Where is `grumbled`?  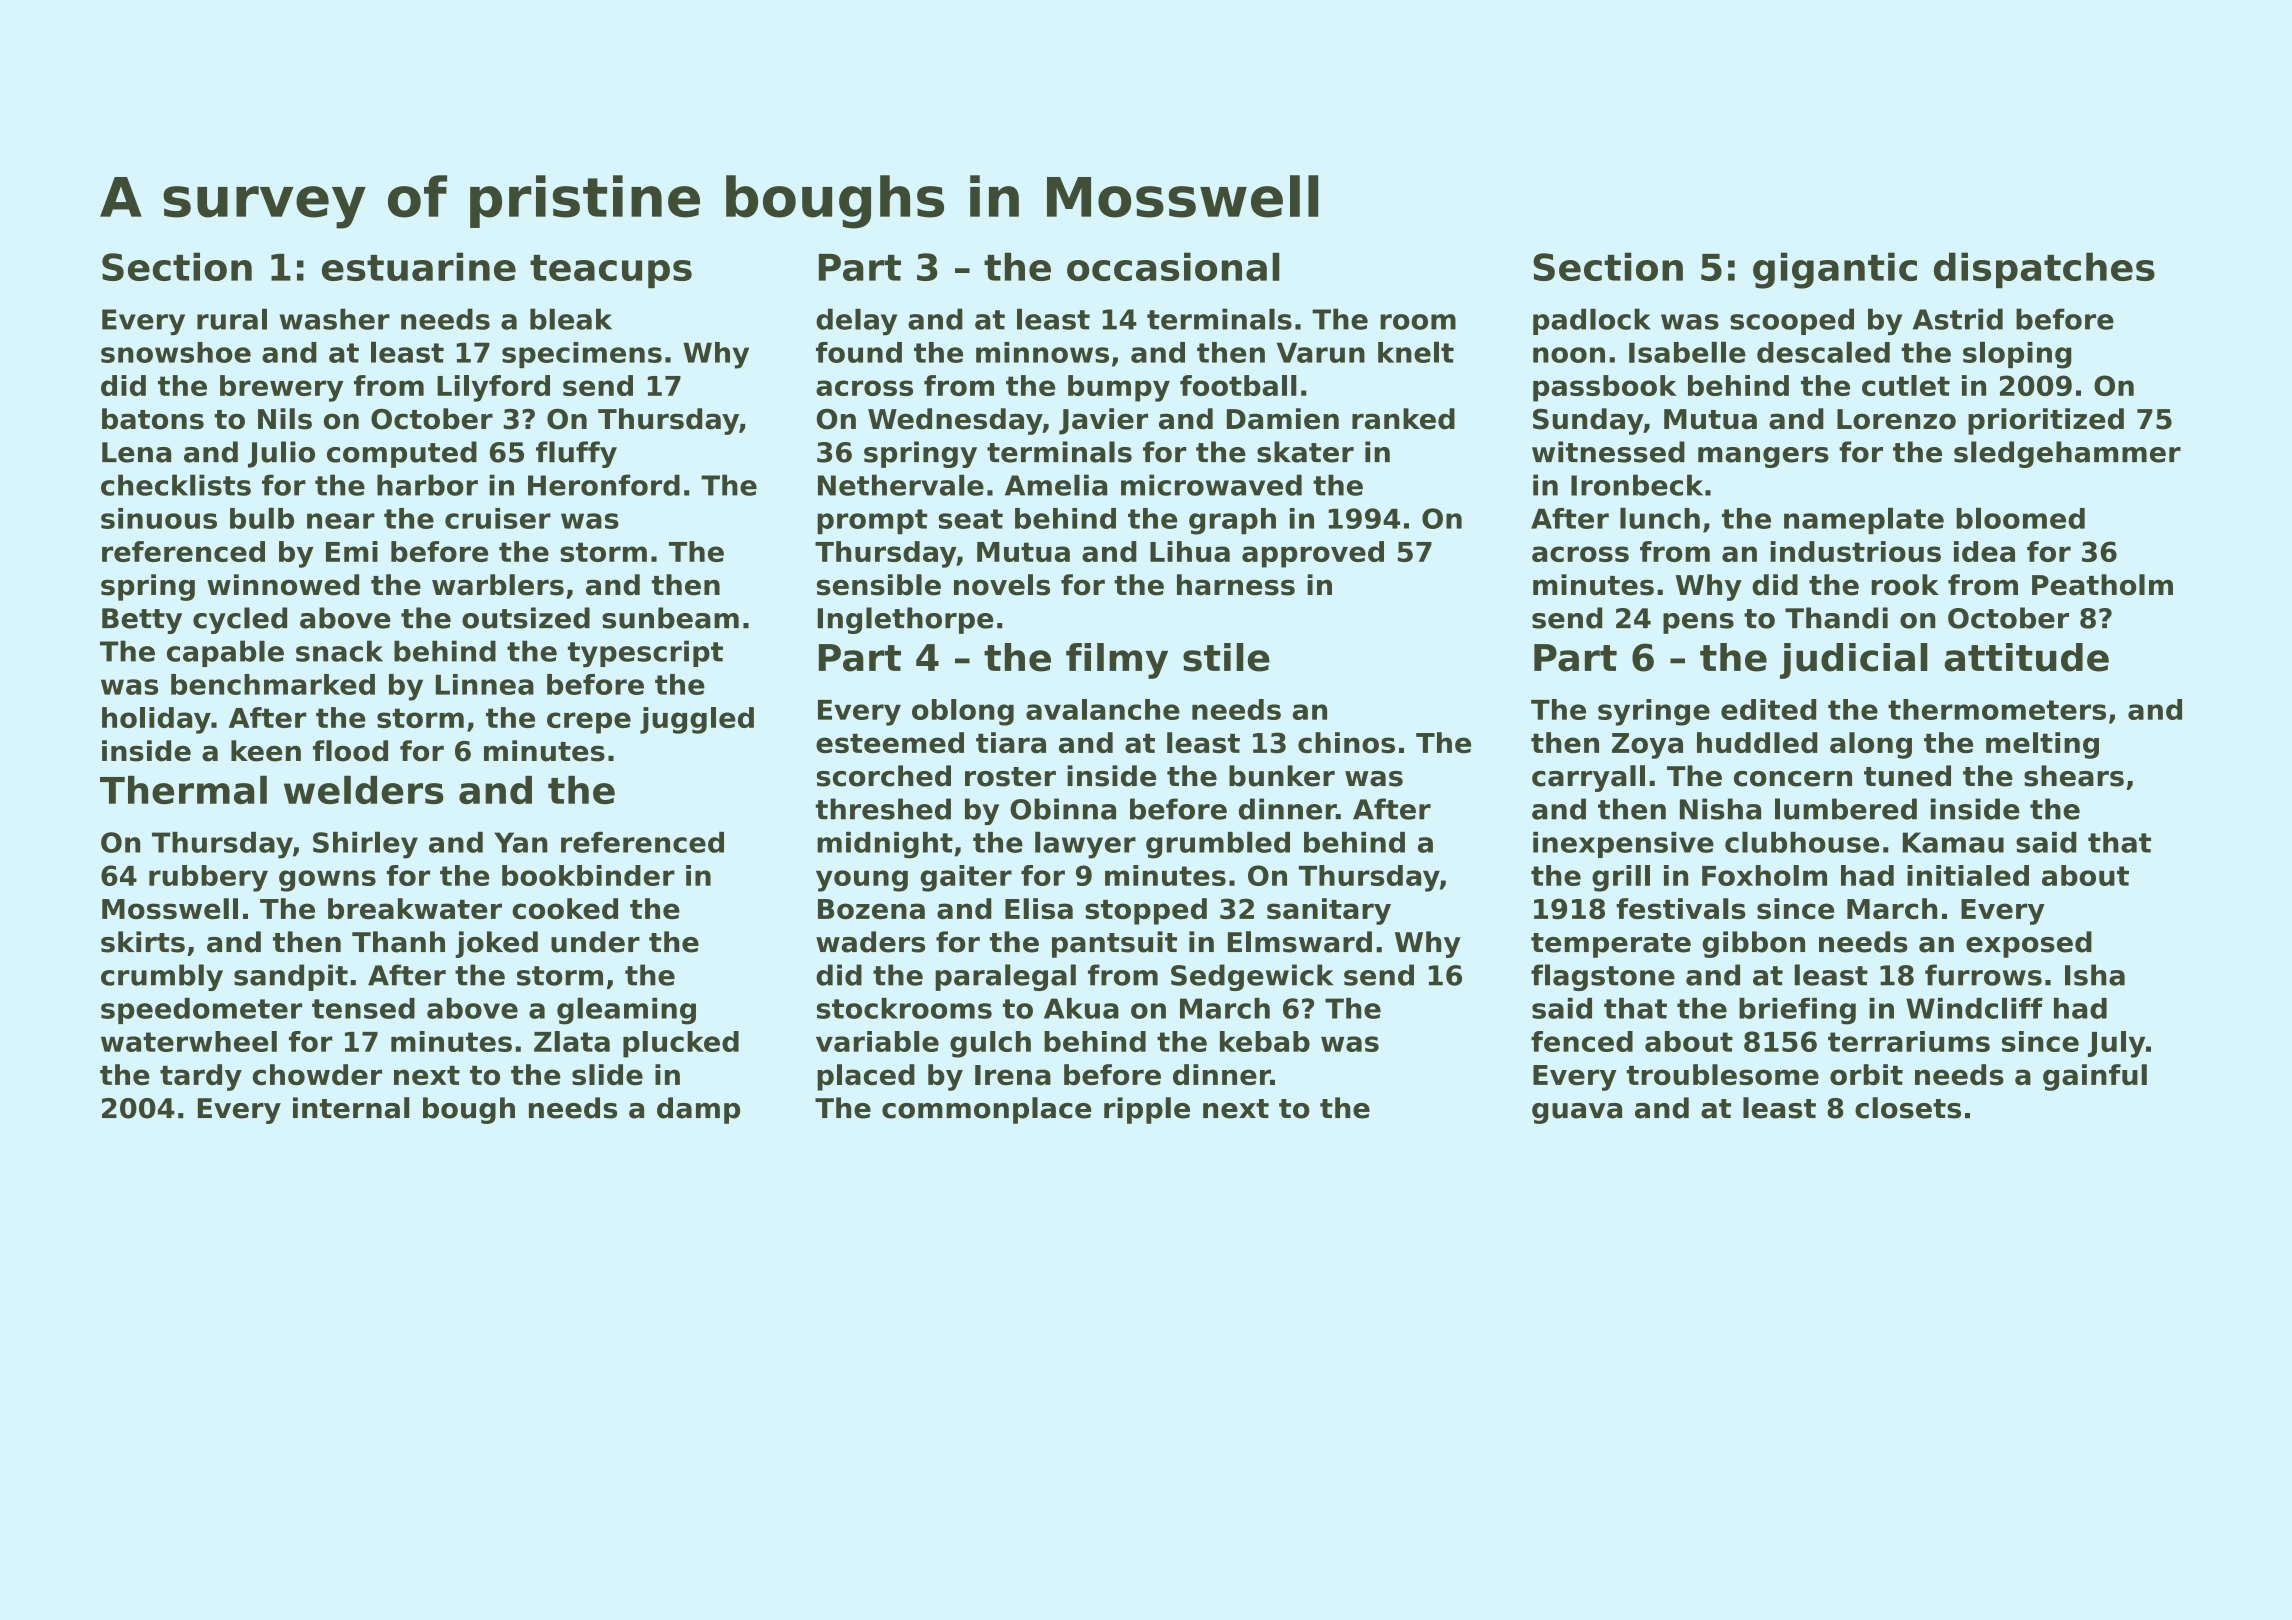 grumbled is located at coordinates (1218, 845).
